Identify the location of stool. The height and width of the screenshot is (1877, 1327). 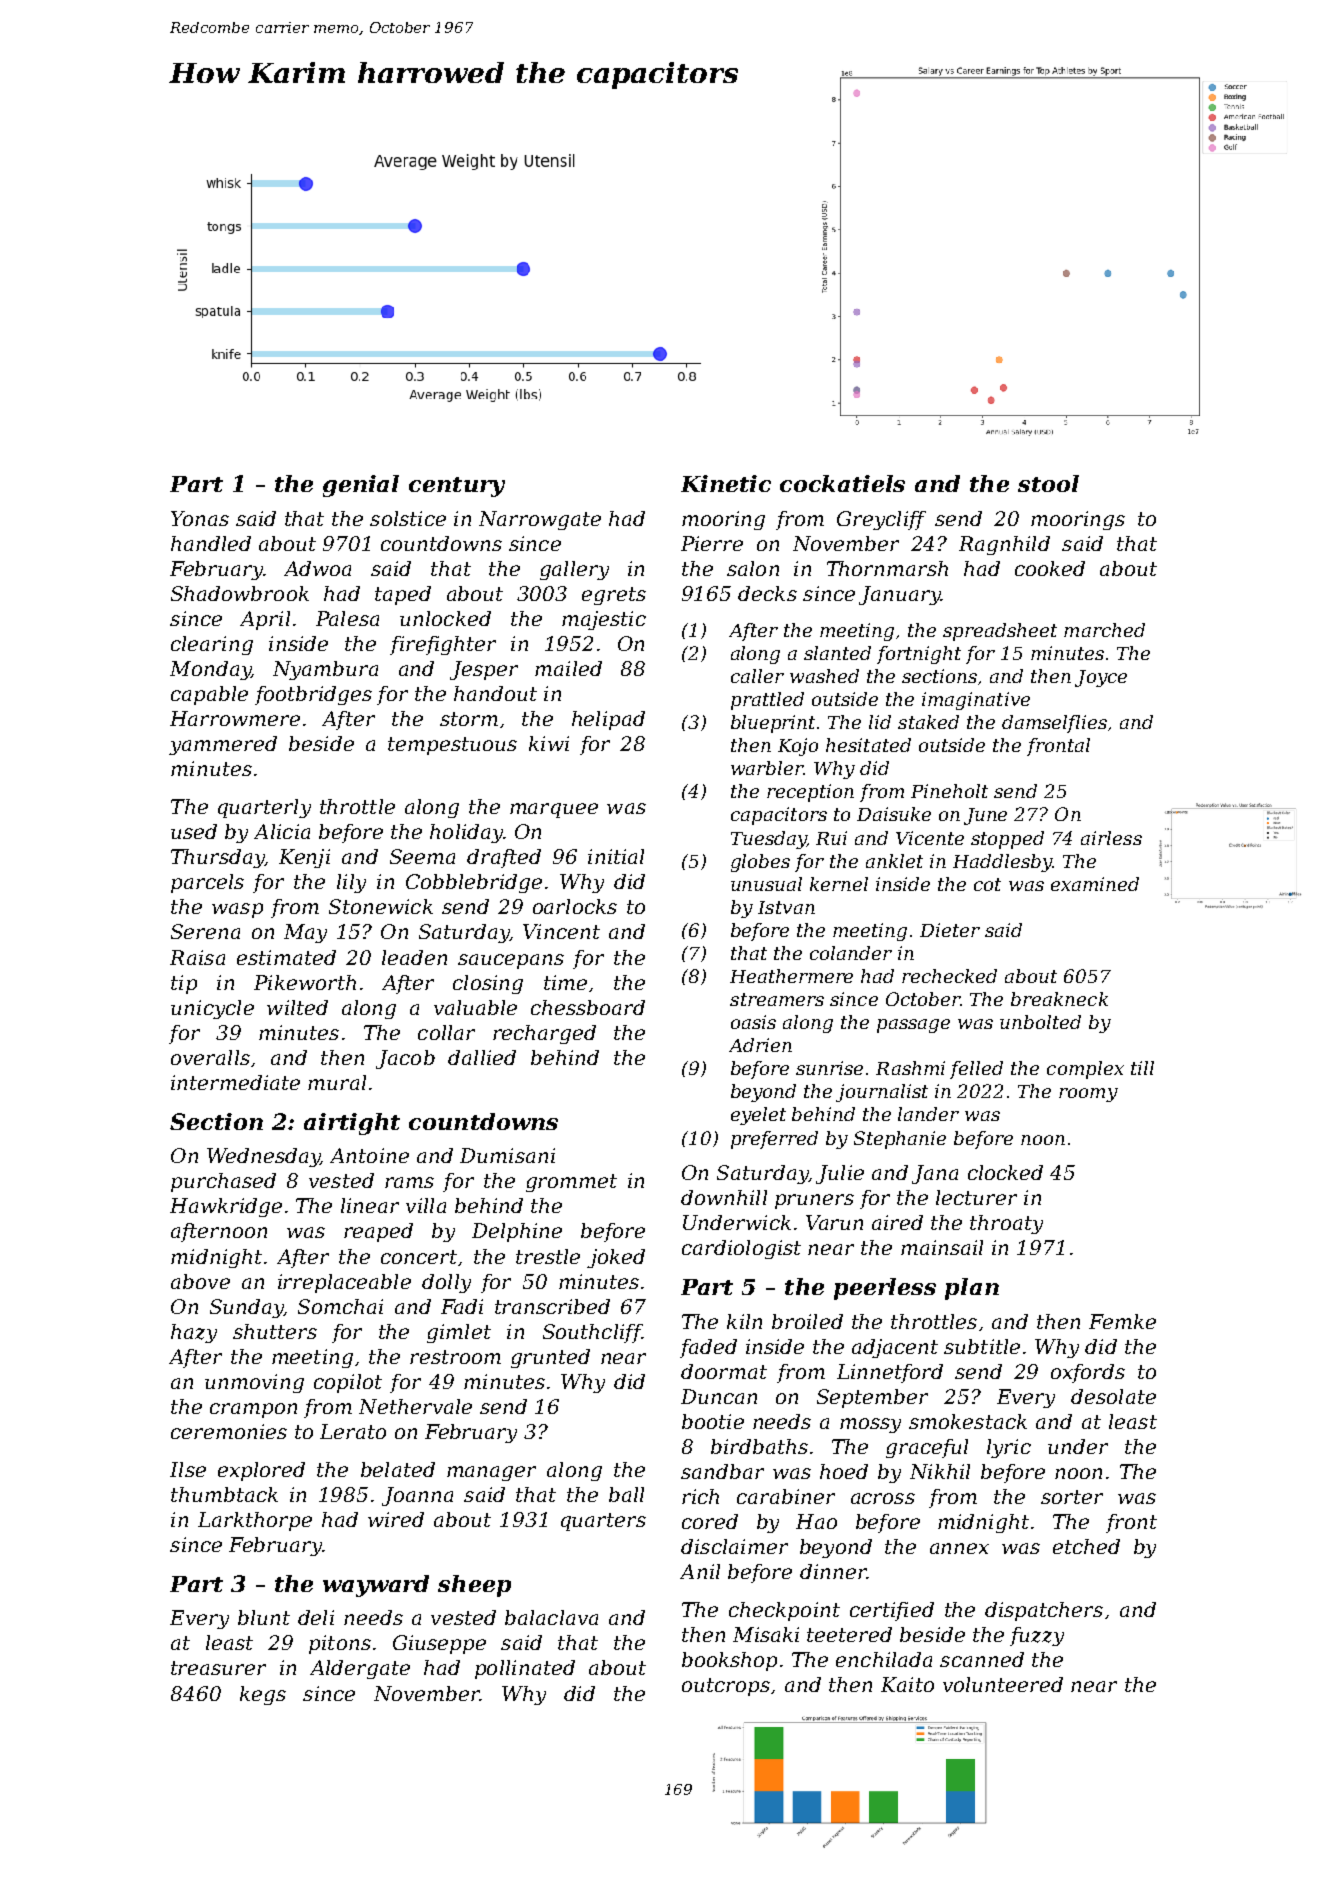
(1048, 483).
